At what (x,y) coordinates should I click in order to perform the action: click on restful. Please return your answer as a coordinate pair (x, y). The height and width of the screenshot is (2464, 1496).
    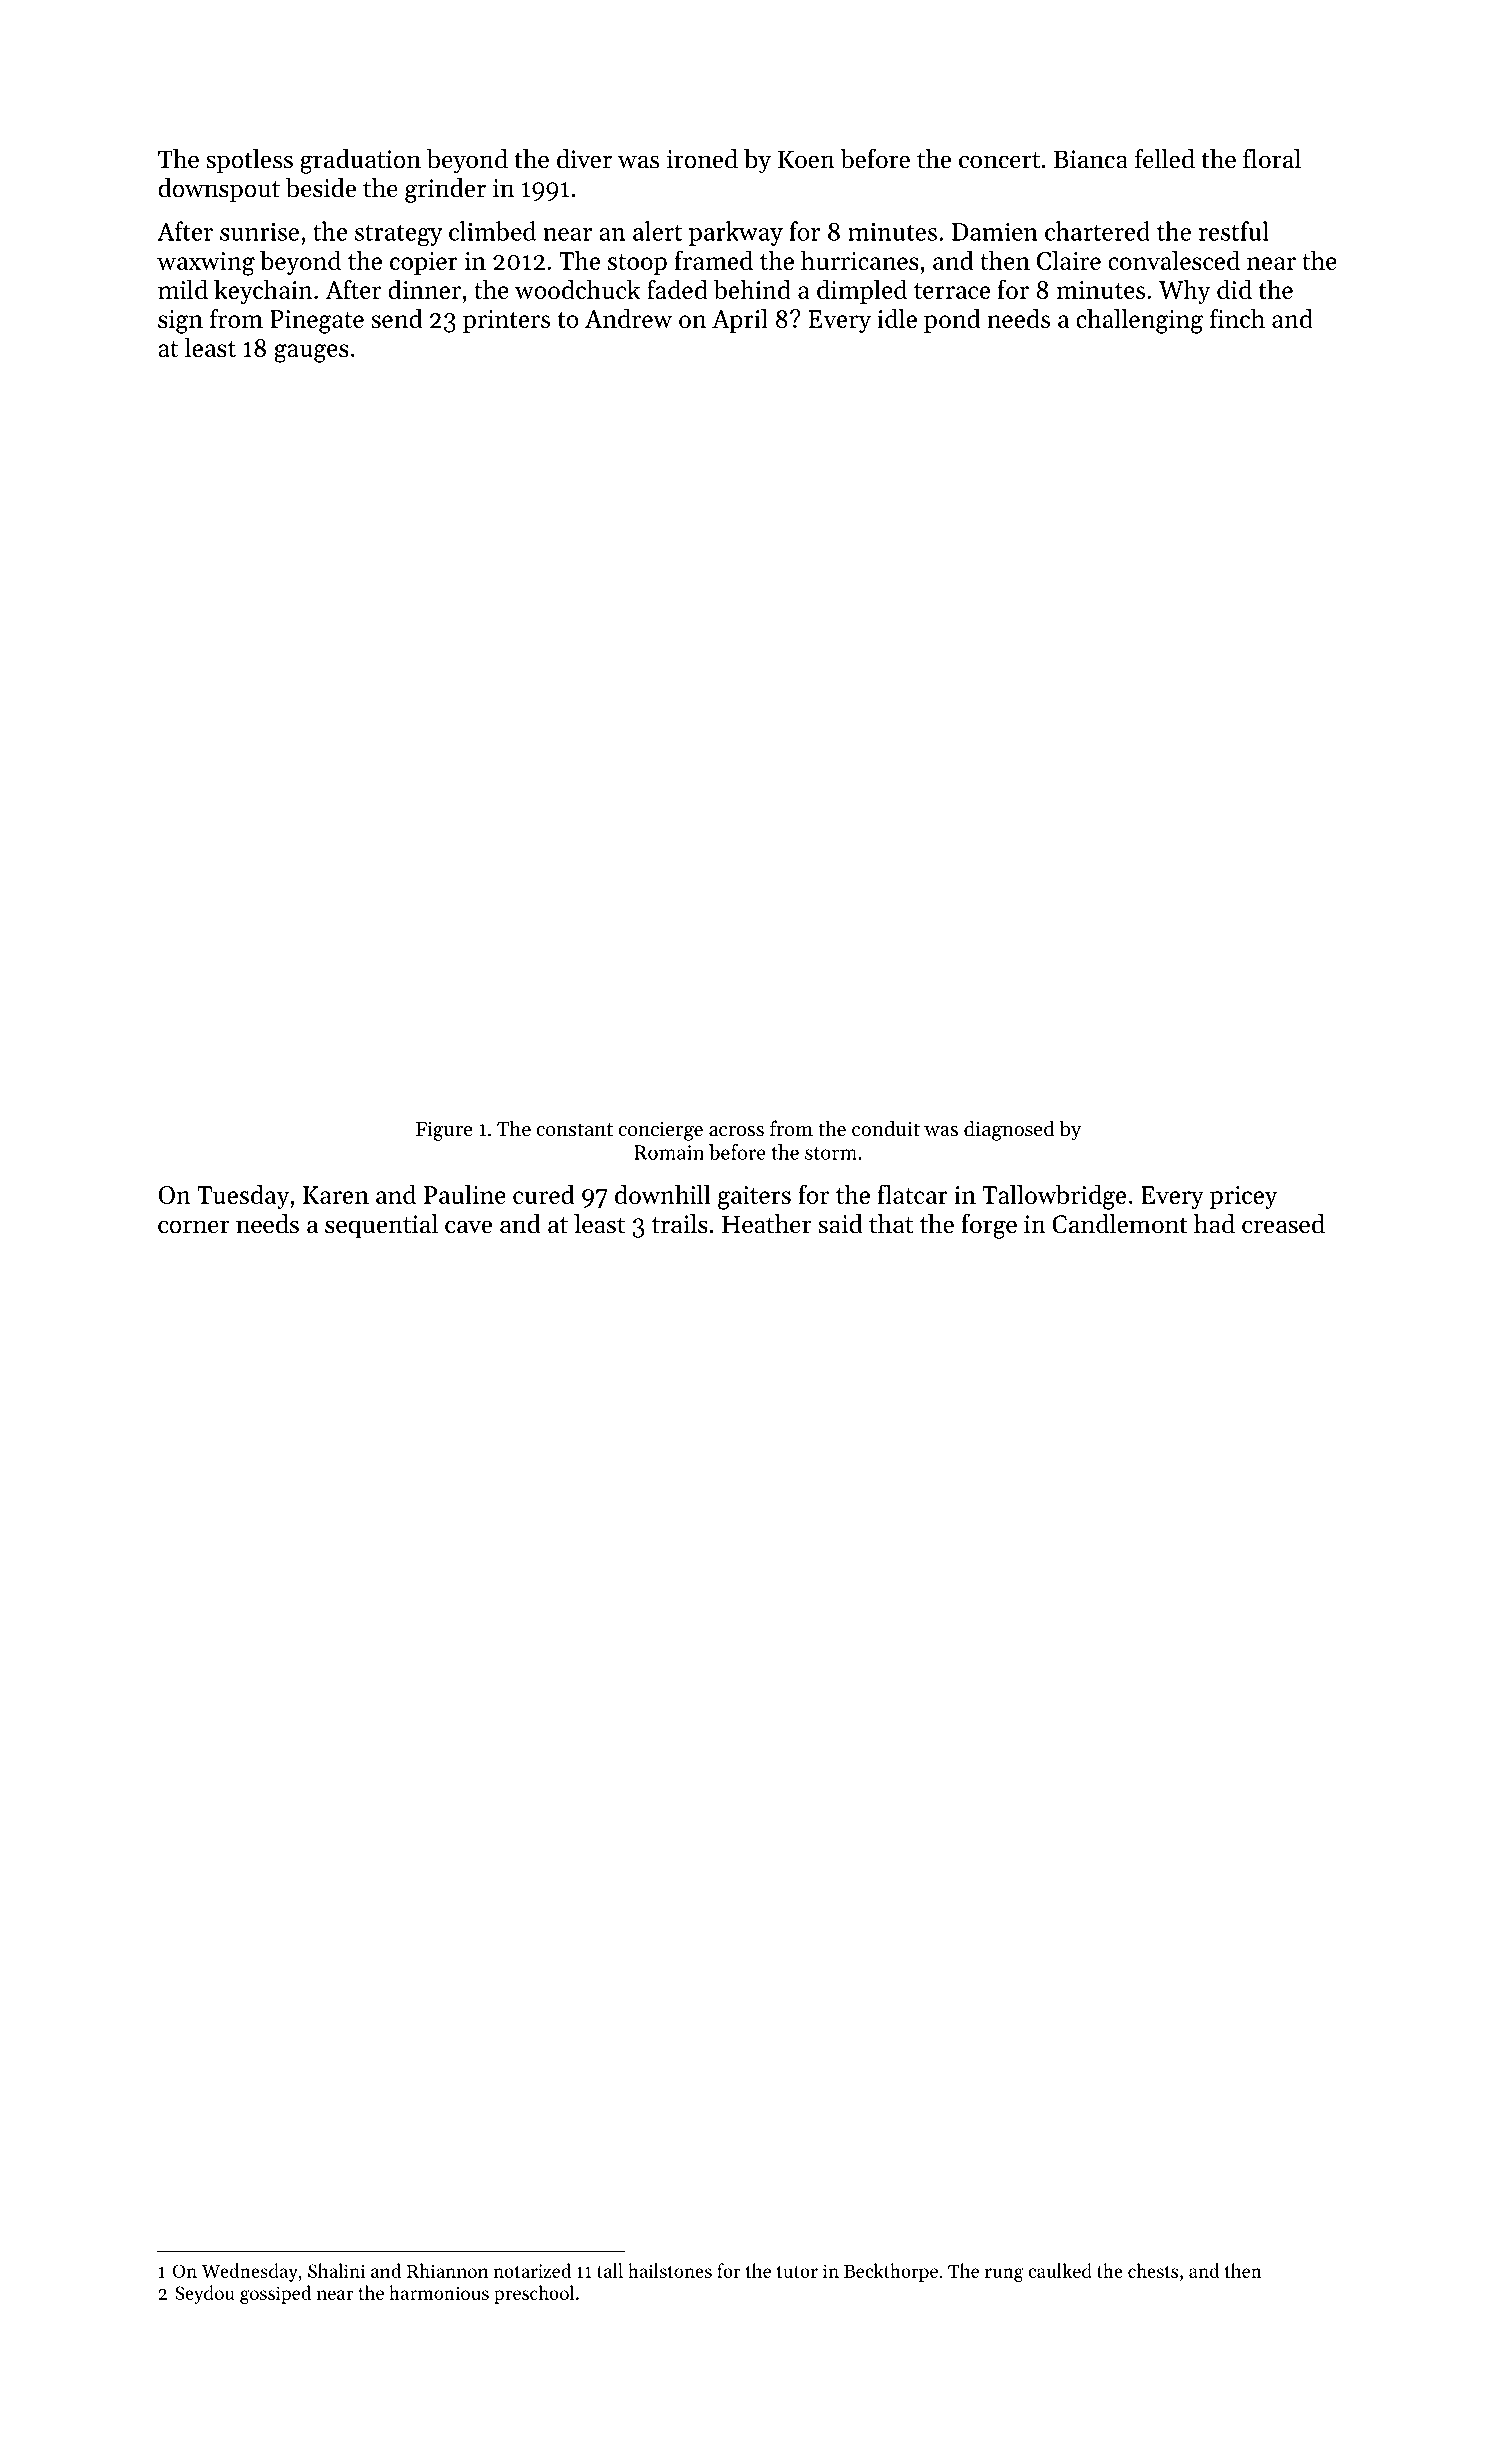
    Looking at the image, I should click on (1234, 231).
